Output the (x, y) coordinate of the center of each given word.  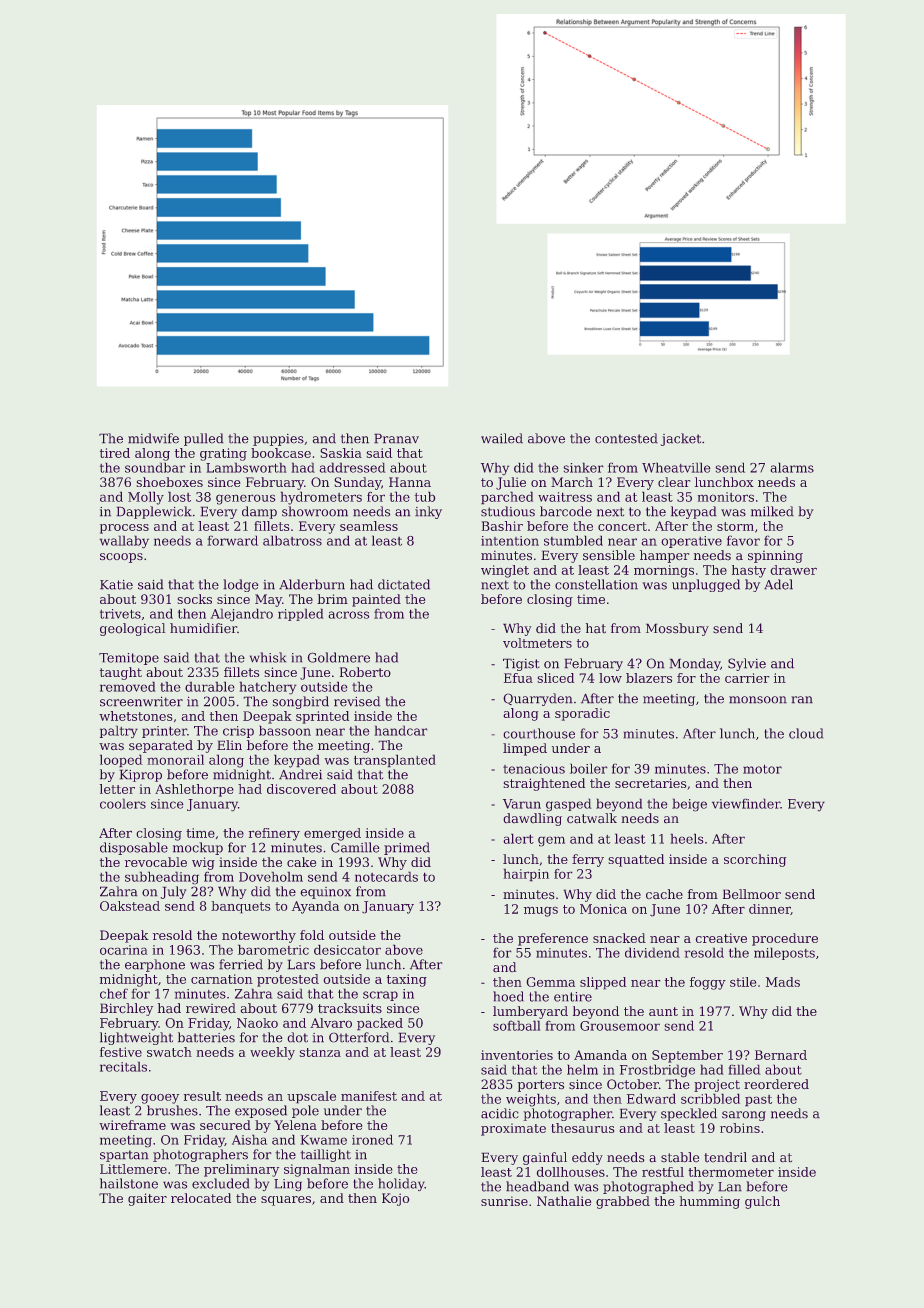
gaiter (147, 1199)
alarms (792, 467)
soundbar (155, 467)
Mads (783, 982)
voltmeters (537, 643)
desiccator (347, 949)
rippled (301, 614)
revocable (156, 862)
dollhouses (570, 1172)
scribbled (710, 1098)
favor (743, 540)
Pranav (396, 438)
